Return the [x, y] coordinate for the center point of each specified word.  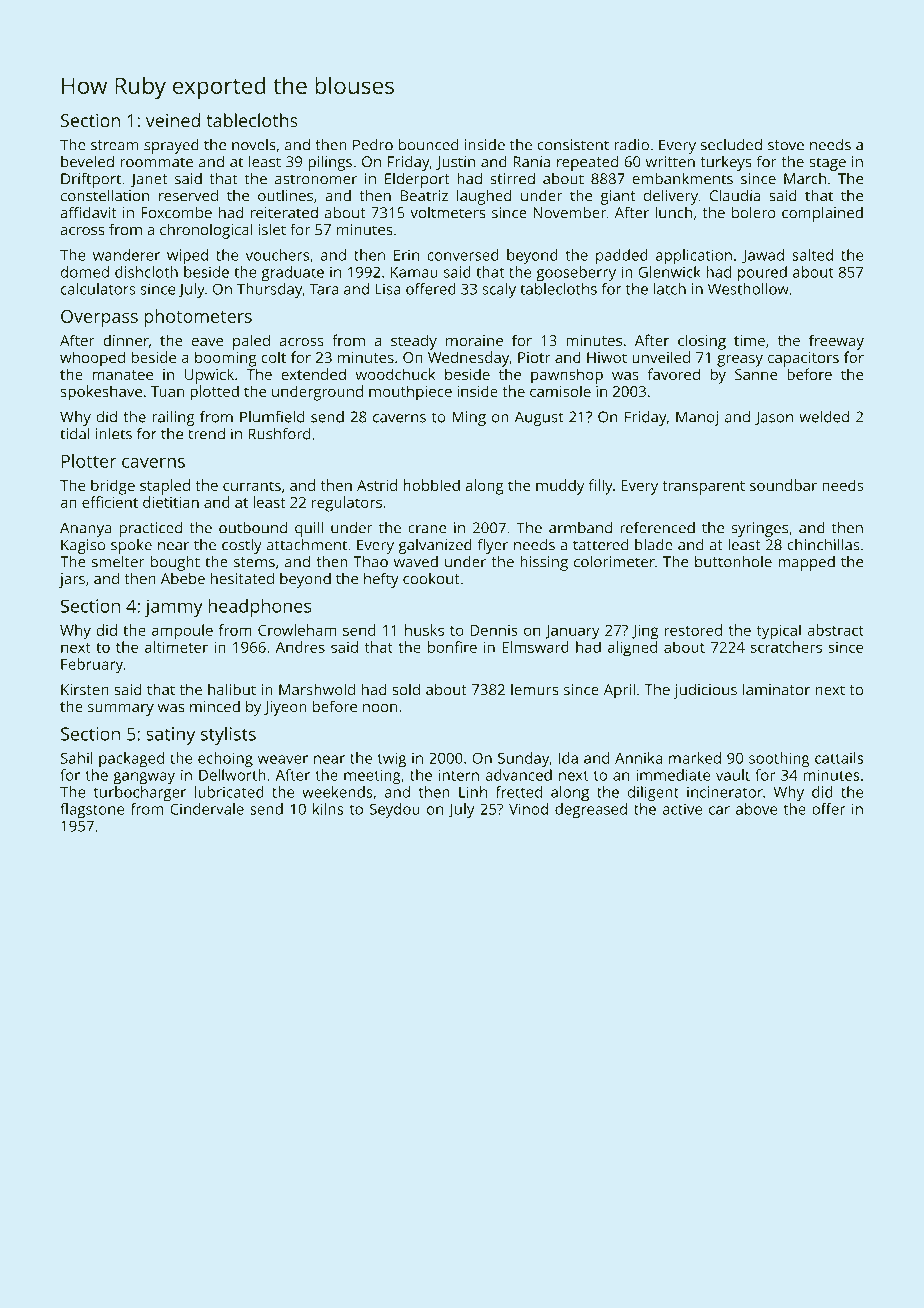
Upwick [209, 376]
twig [392, 759]
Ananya [86, 529]
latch [670, 289]
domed [85, 272]
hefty [381, 580]
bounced [429, 145]
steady [414, 342]
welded [824, 417]
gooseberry [576, 273]
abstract [835, 630]
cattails [839, 758]
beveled [87, 161]
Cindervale [207, 809]
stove [786, 145]
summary [121, 710]
